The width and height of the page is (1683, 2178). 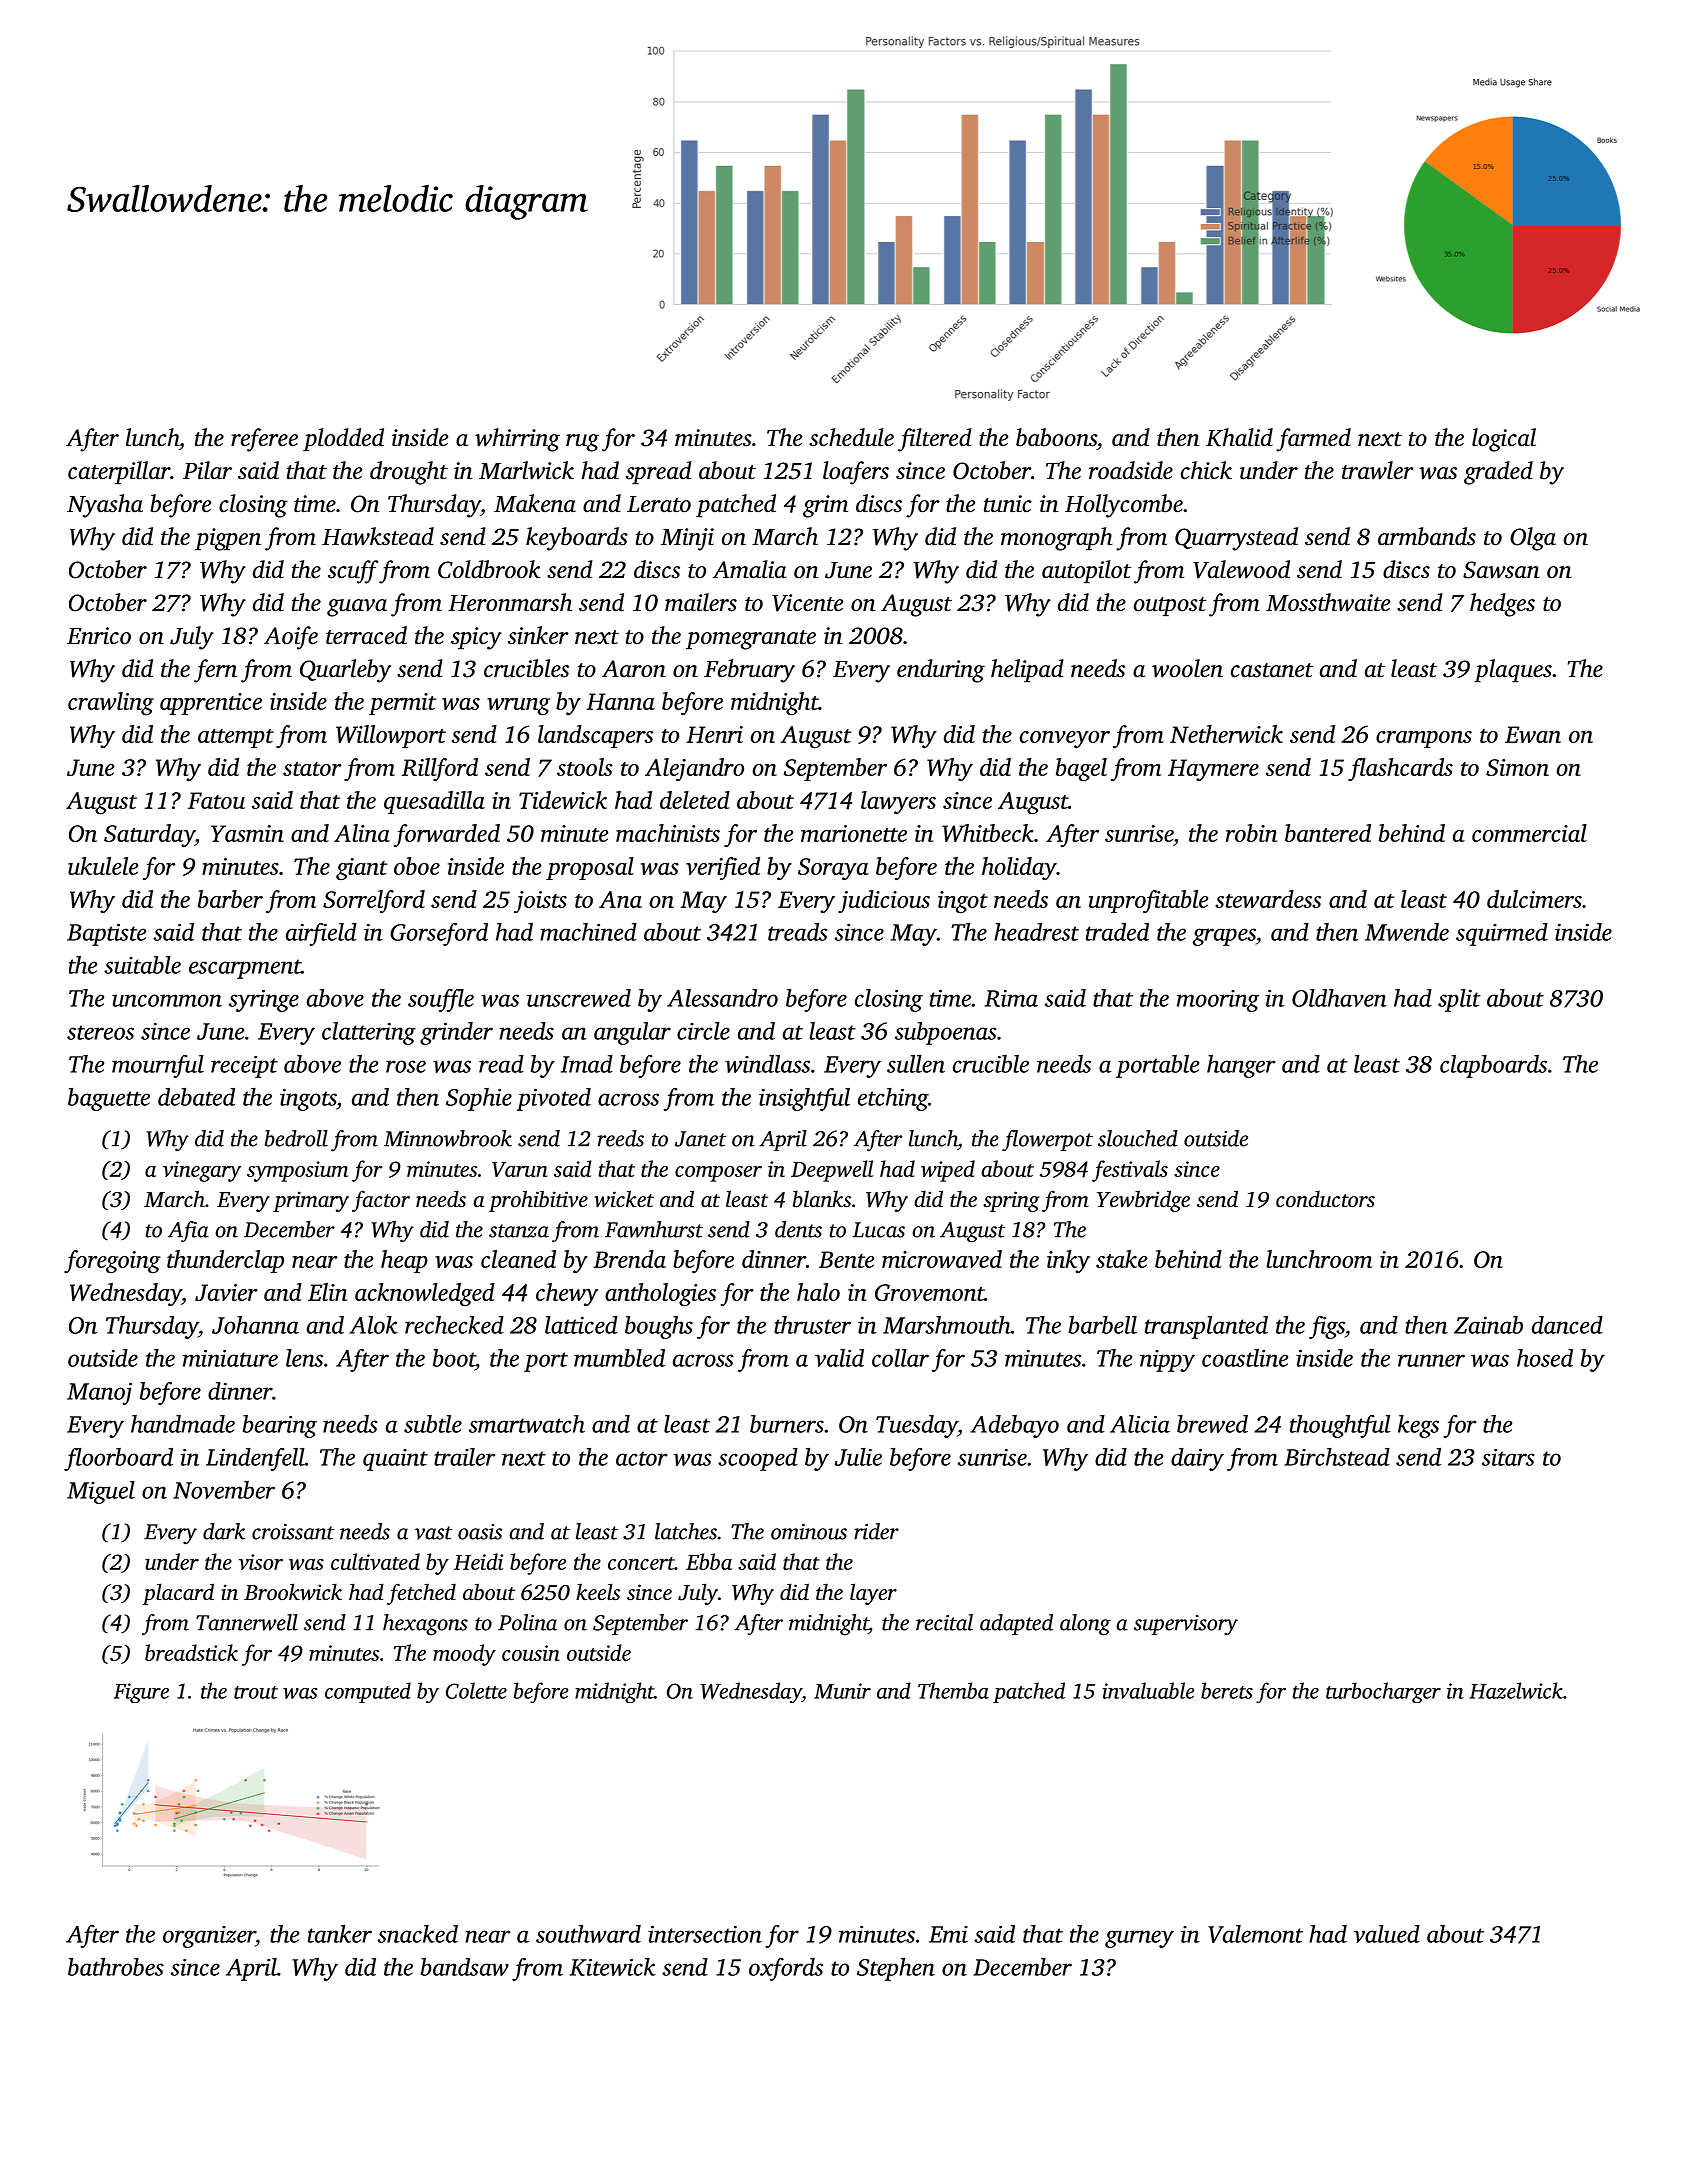 What do you see at coordinates (942, 1259) in the page?
I see `microwaved` at bounding box center [942, 1259].
